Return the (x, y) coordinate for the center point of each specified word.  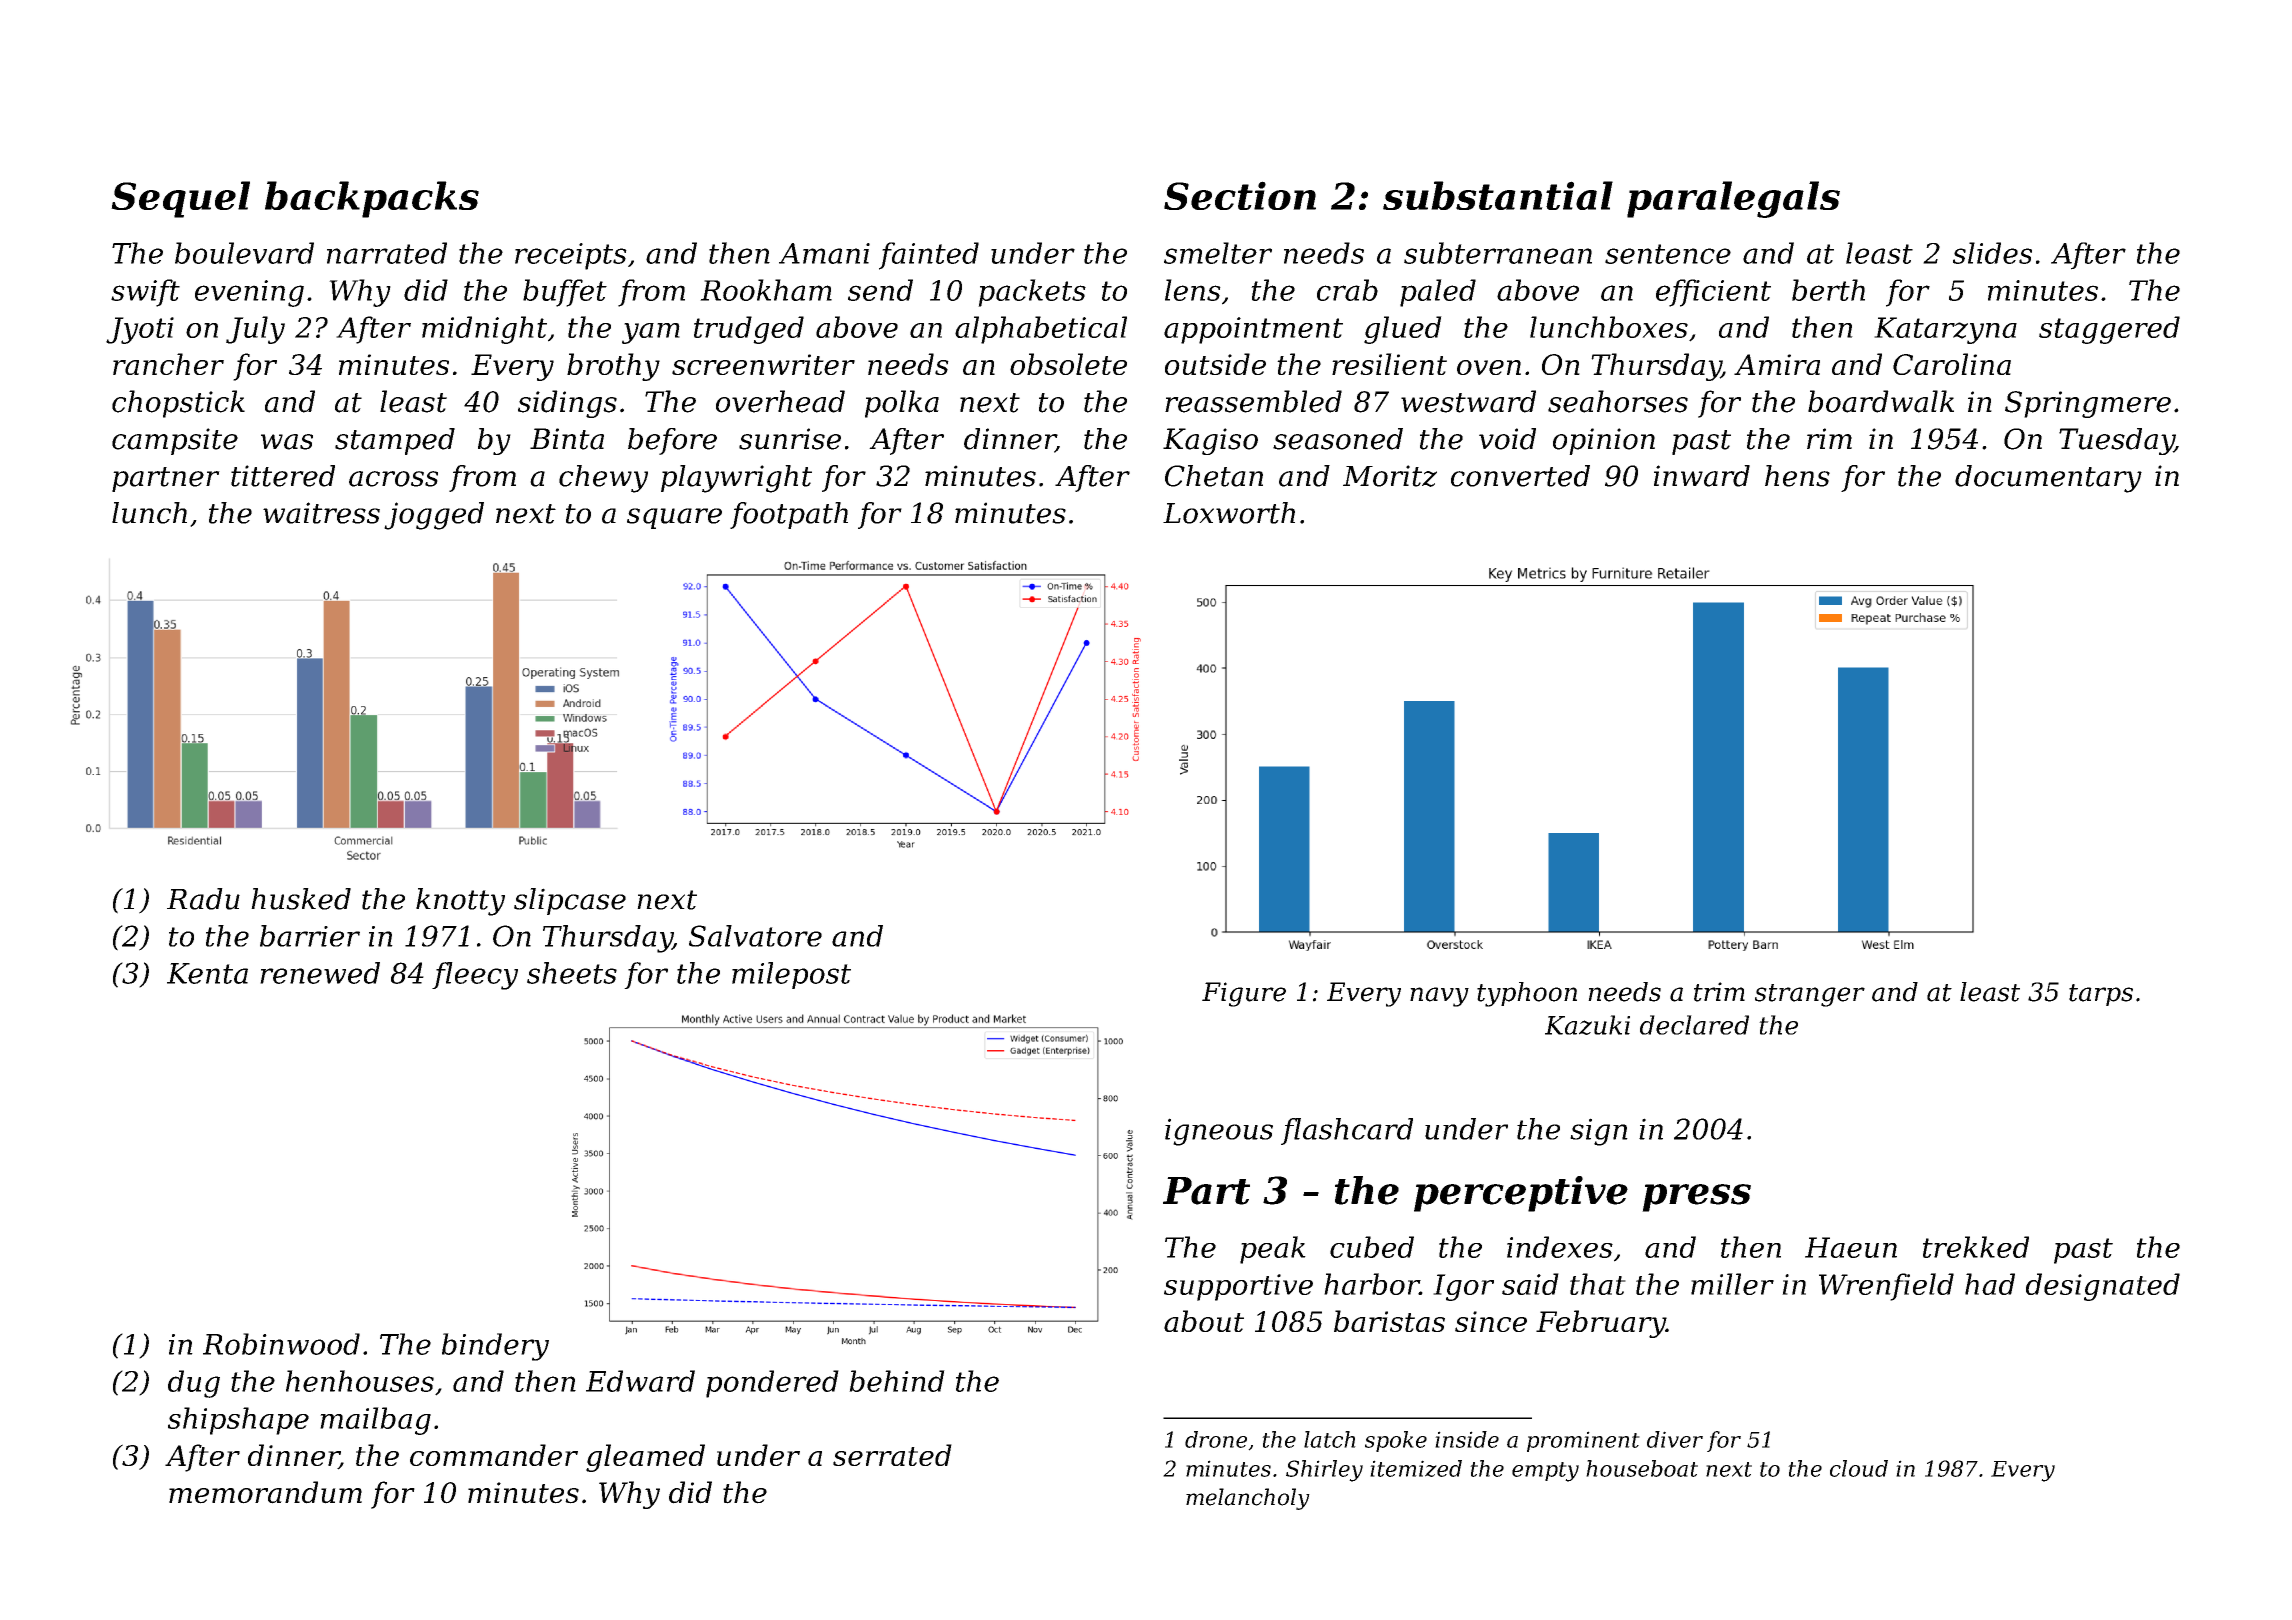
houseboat (1642, 1468)
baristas (1389, 1321)
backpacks (372, 199)
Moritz (1390, 476)
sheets (572, 973)
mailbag (375, 1421)
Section (1240, 195)
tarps (2101, 995)
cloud (1859, 1468)
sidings (567, 404)
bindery (495, 1347)
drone (1216, 1439)
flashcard (1347, 1131)
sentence (1668, 254)
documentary (2048, 479)
